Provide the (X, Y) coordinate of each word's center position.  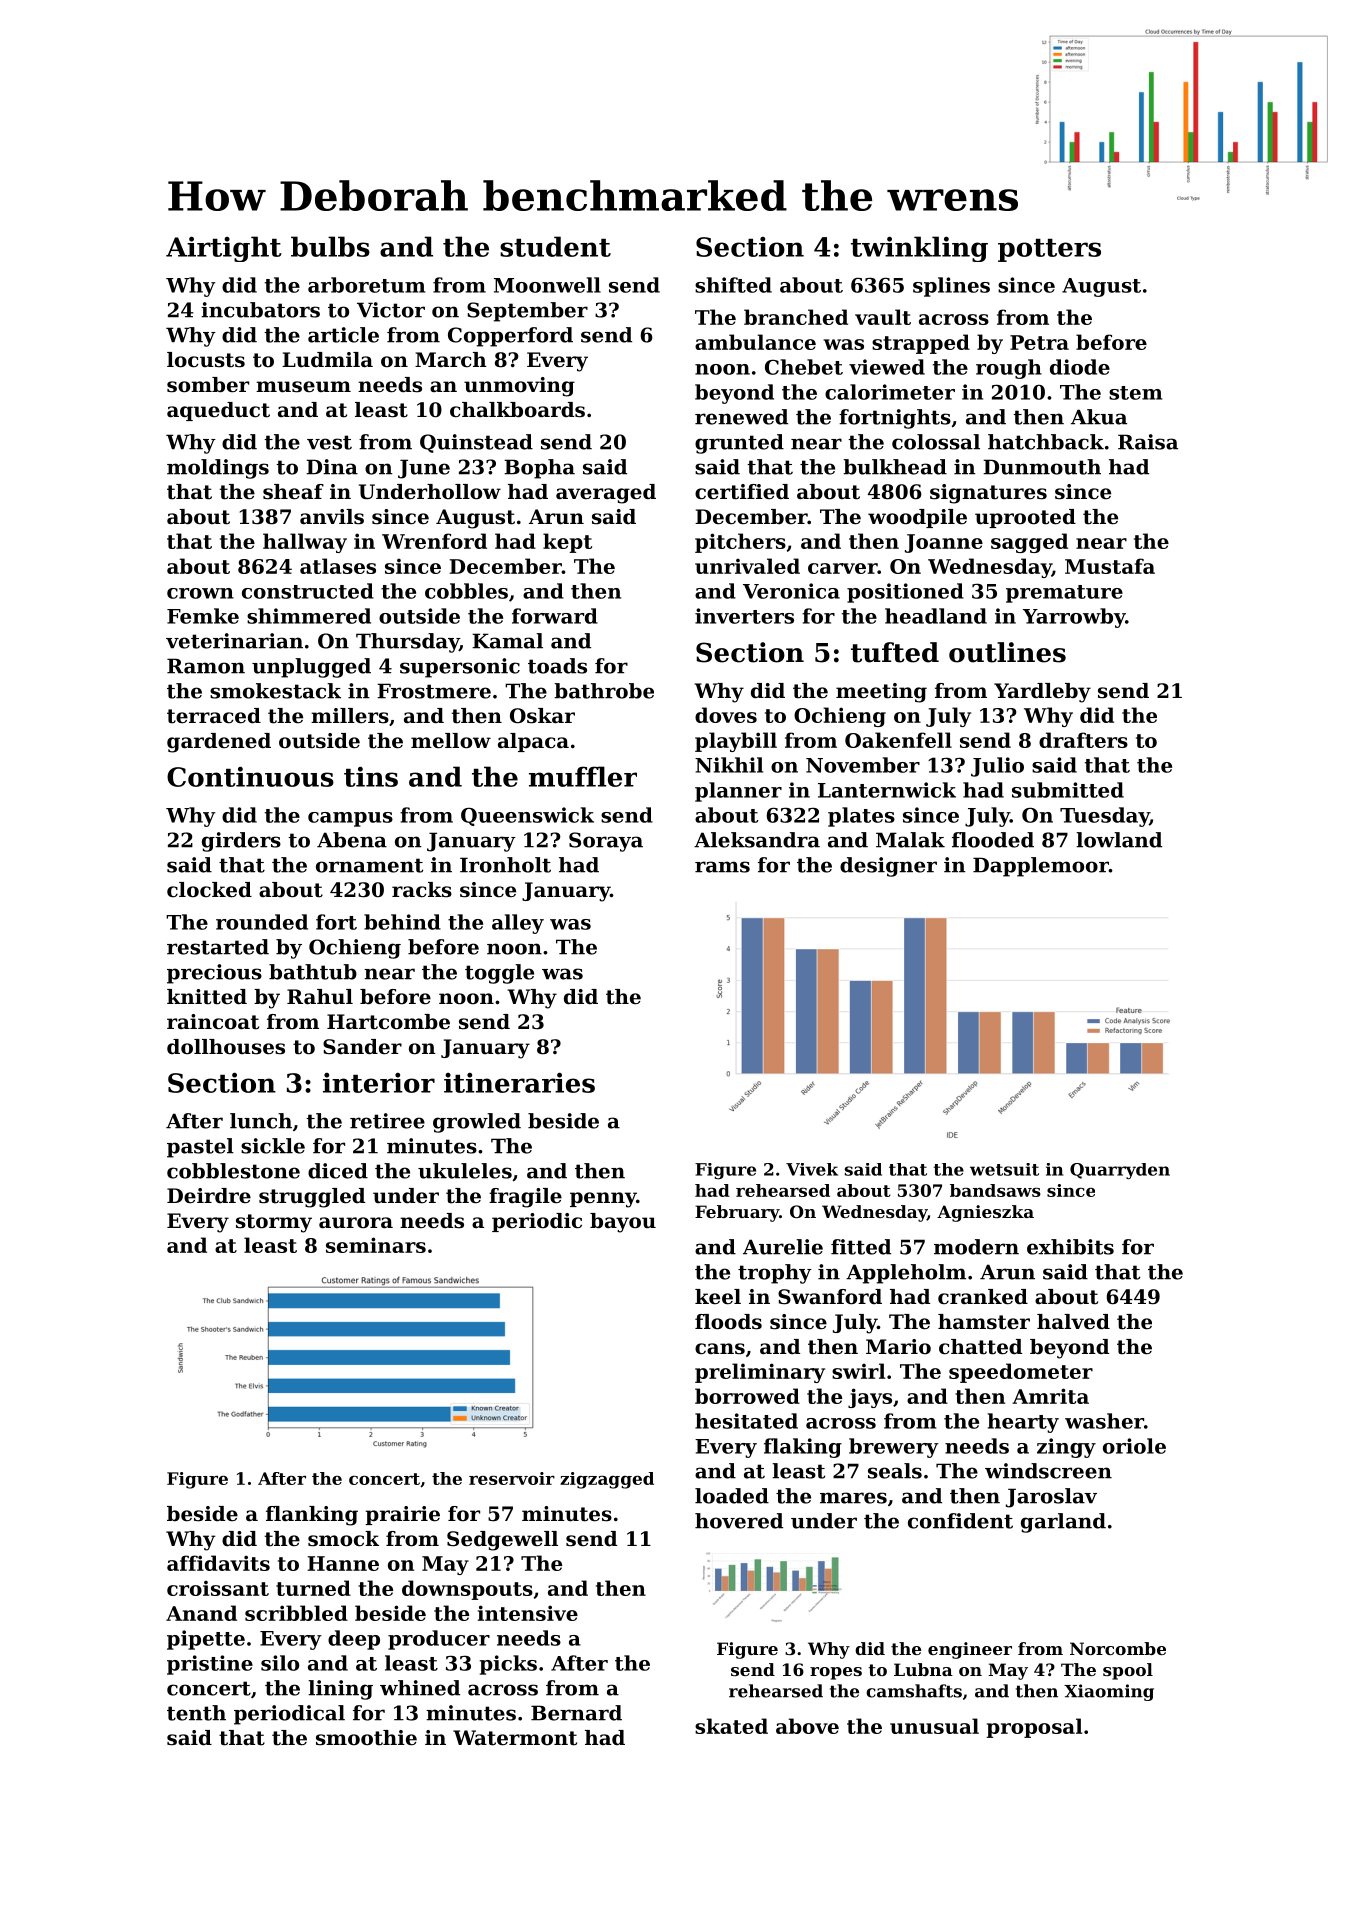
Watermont (515, 1738)
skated (731, 1726)
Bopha (539, 469)
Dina (332, 467)
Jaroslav (1051, 1498)
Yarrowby (1074, 618)
